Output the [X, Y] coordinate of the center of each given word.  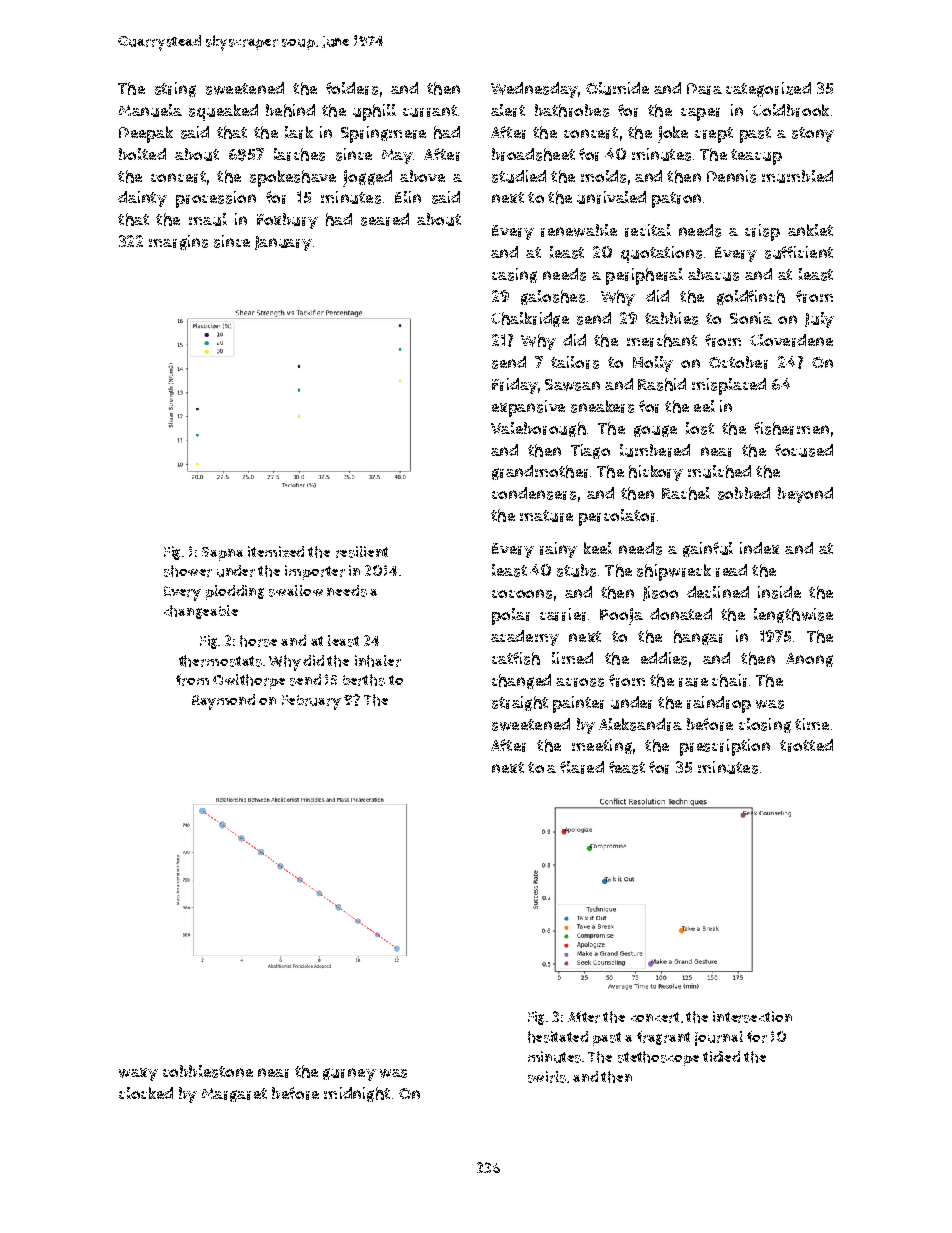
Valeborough [538, 429]
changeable [201, 612]
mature [546, 516]
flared [582, 767]
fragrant [663, 1038]
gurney [349, 1074]
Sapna [222, 554]
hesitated [558, 1037]
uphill [374, 112]
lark [299, 132]
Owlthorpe [249, 681]
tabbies [671, 318]
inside [779, 592]
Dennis [731, 176]
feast [627, 767]
